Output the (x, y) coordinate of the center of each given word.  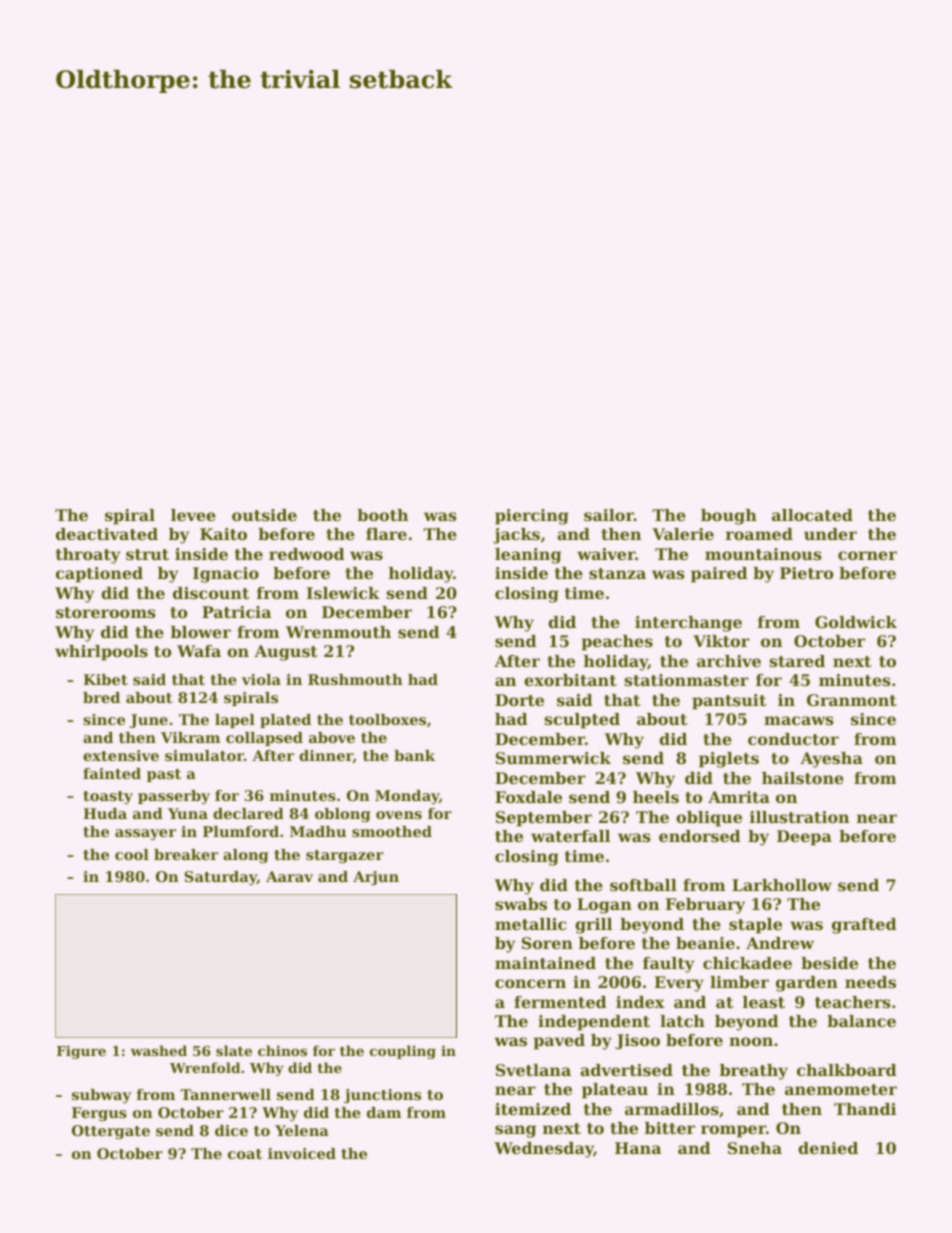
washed (158, 1050)
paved (559, 1042)
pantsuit (729, 702)
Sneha (755, 1148)
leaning (528, 556)
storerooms (106, 612)
